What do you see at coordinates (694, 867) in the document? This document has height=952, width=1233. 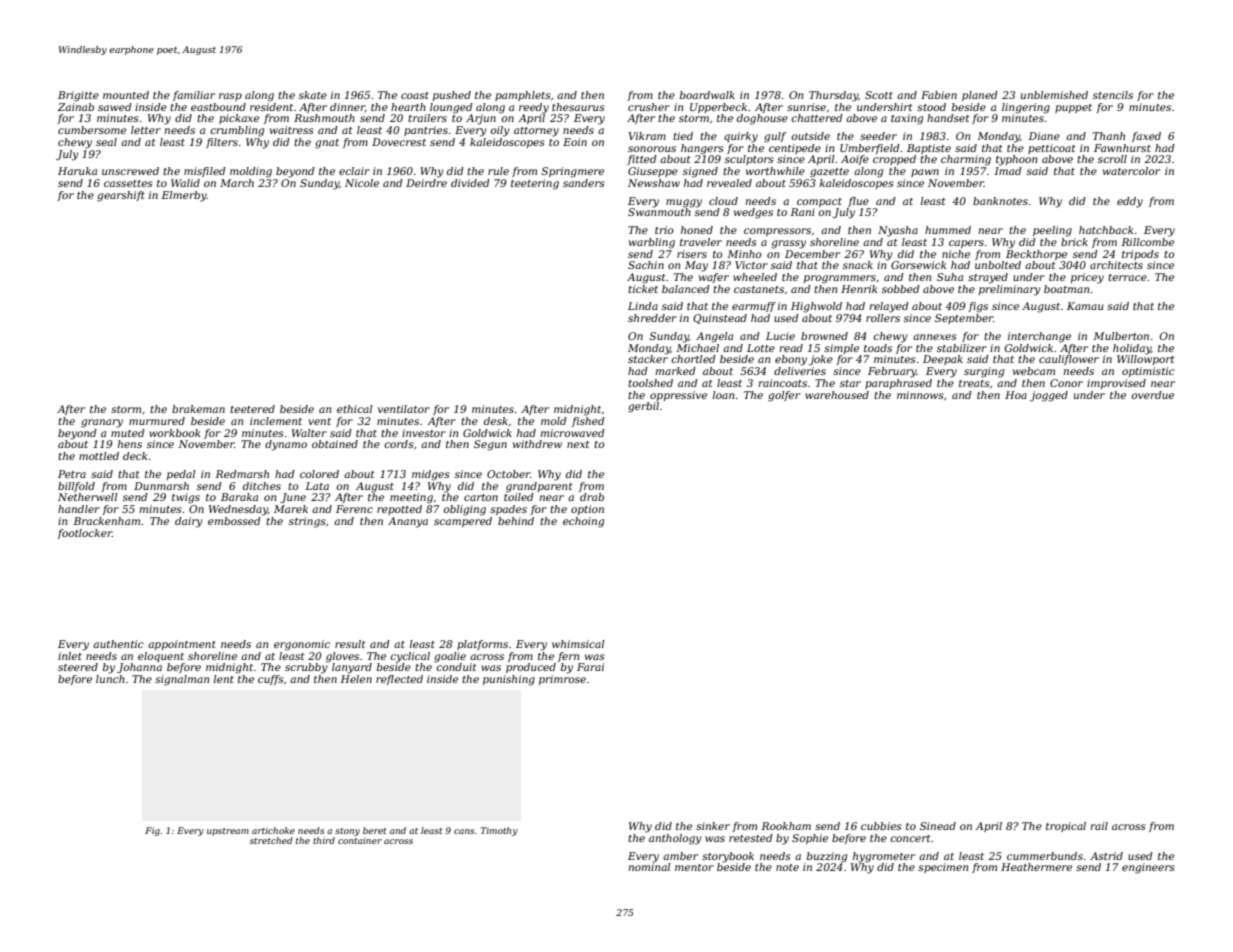 I see `mentor` at bounding box center [694, 867].
